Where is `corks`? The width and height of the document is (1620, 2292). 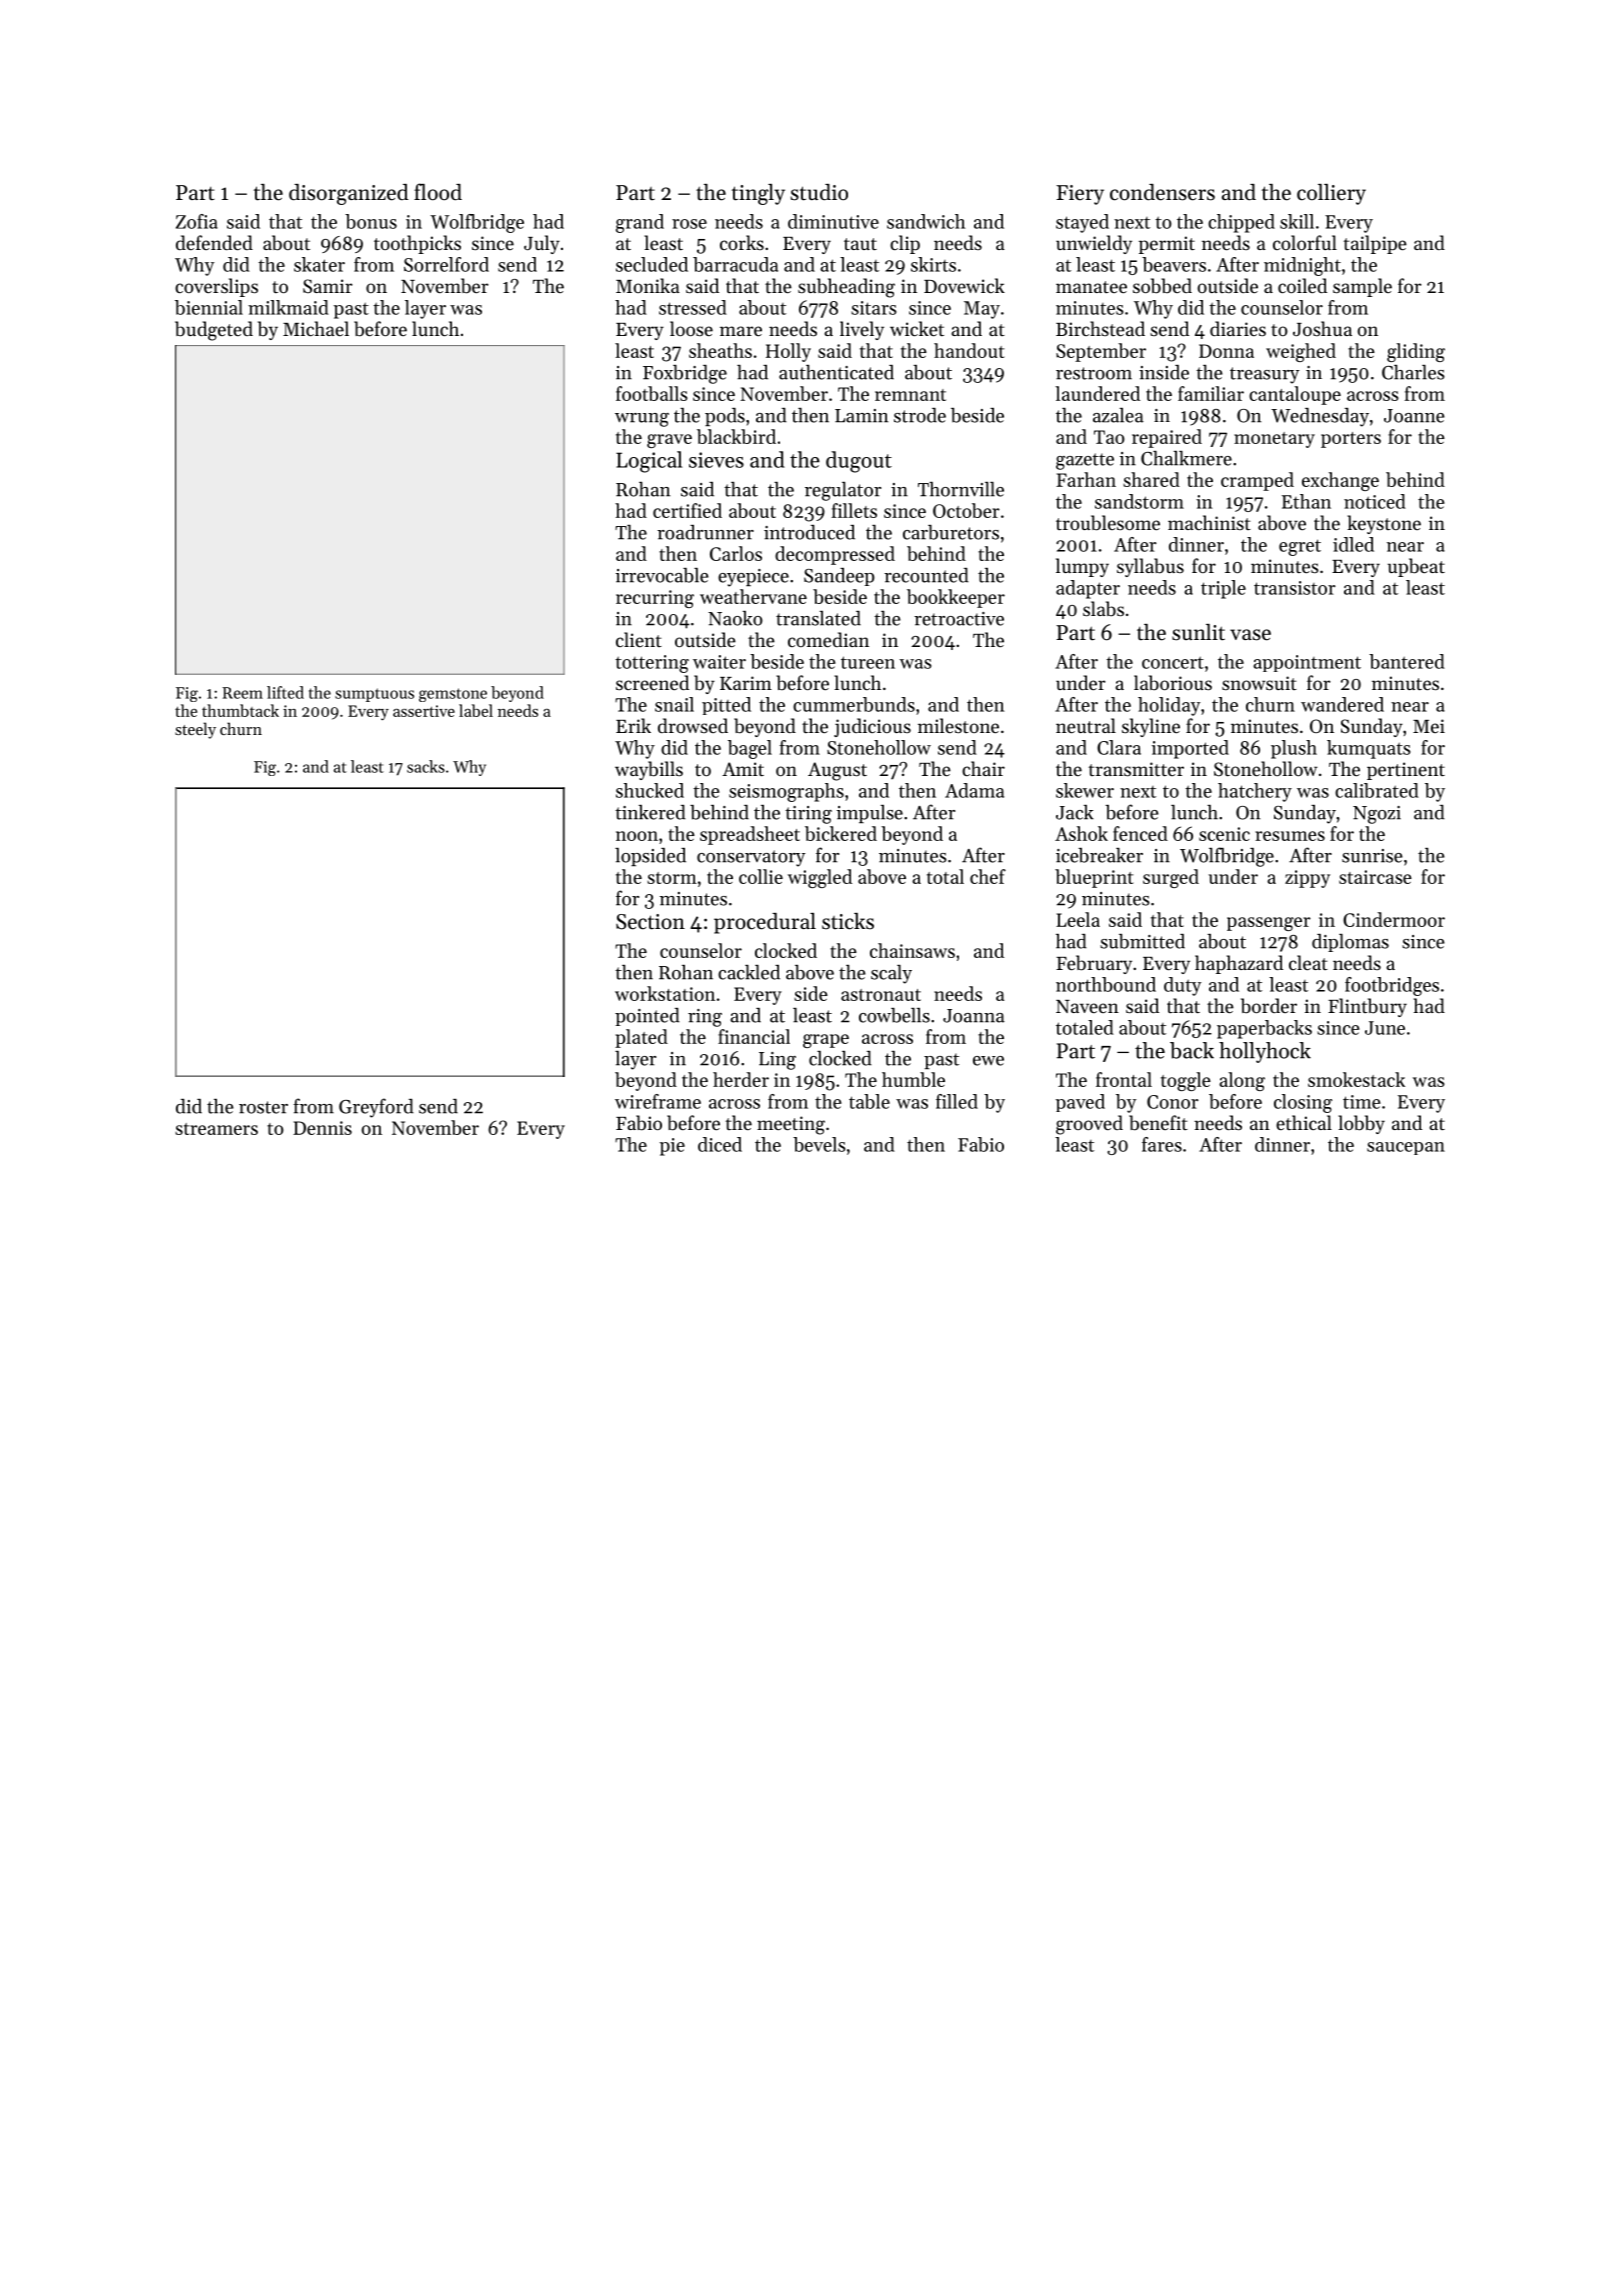
corks is located at coordinates (742, 242).
